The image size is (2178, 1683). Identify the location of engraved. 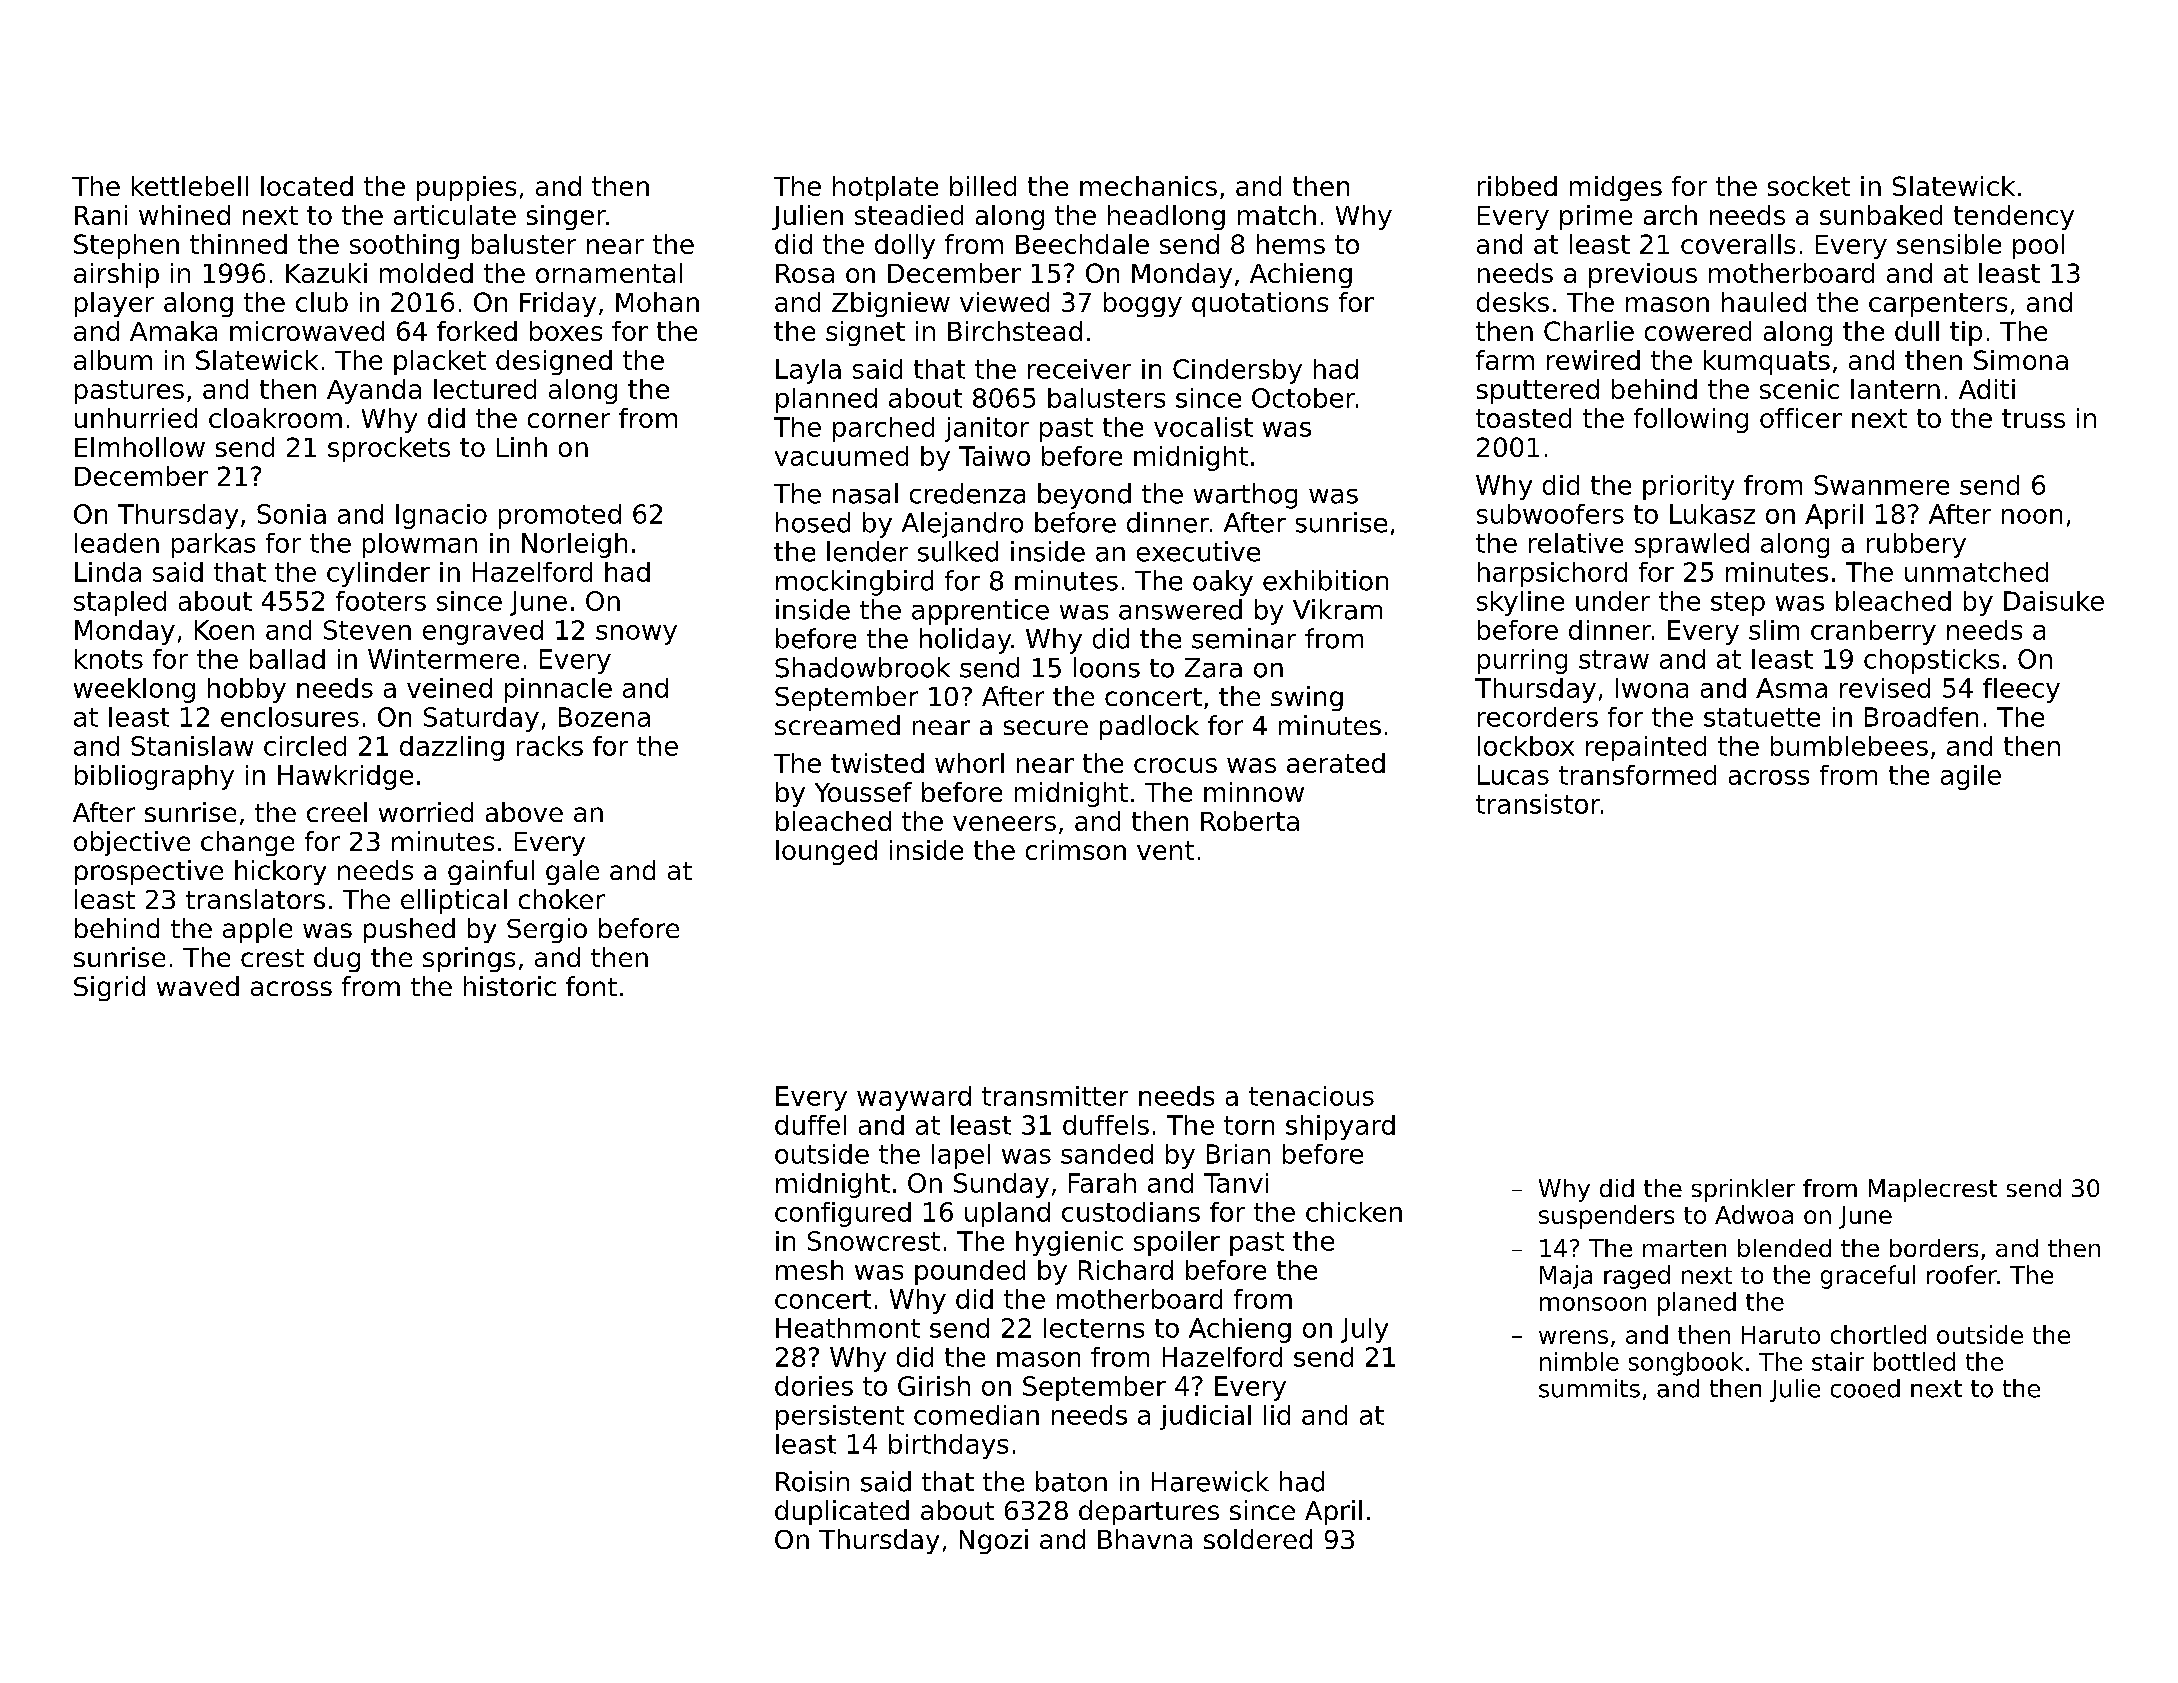
(483, 632).
